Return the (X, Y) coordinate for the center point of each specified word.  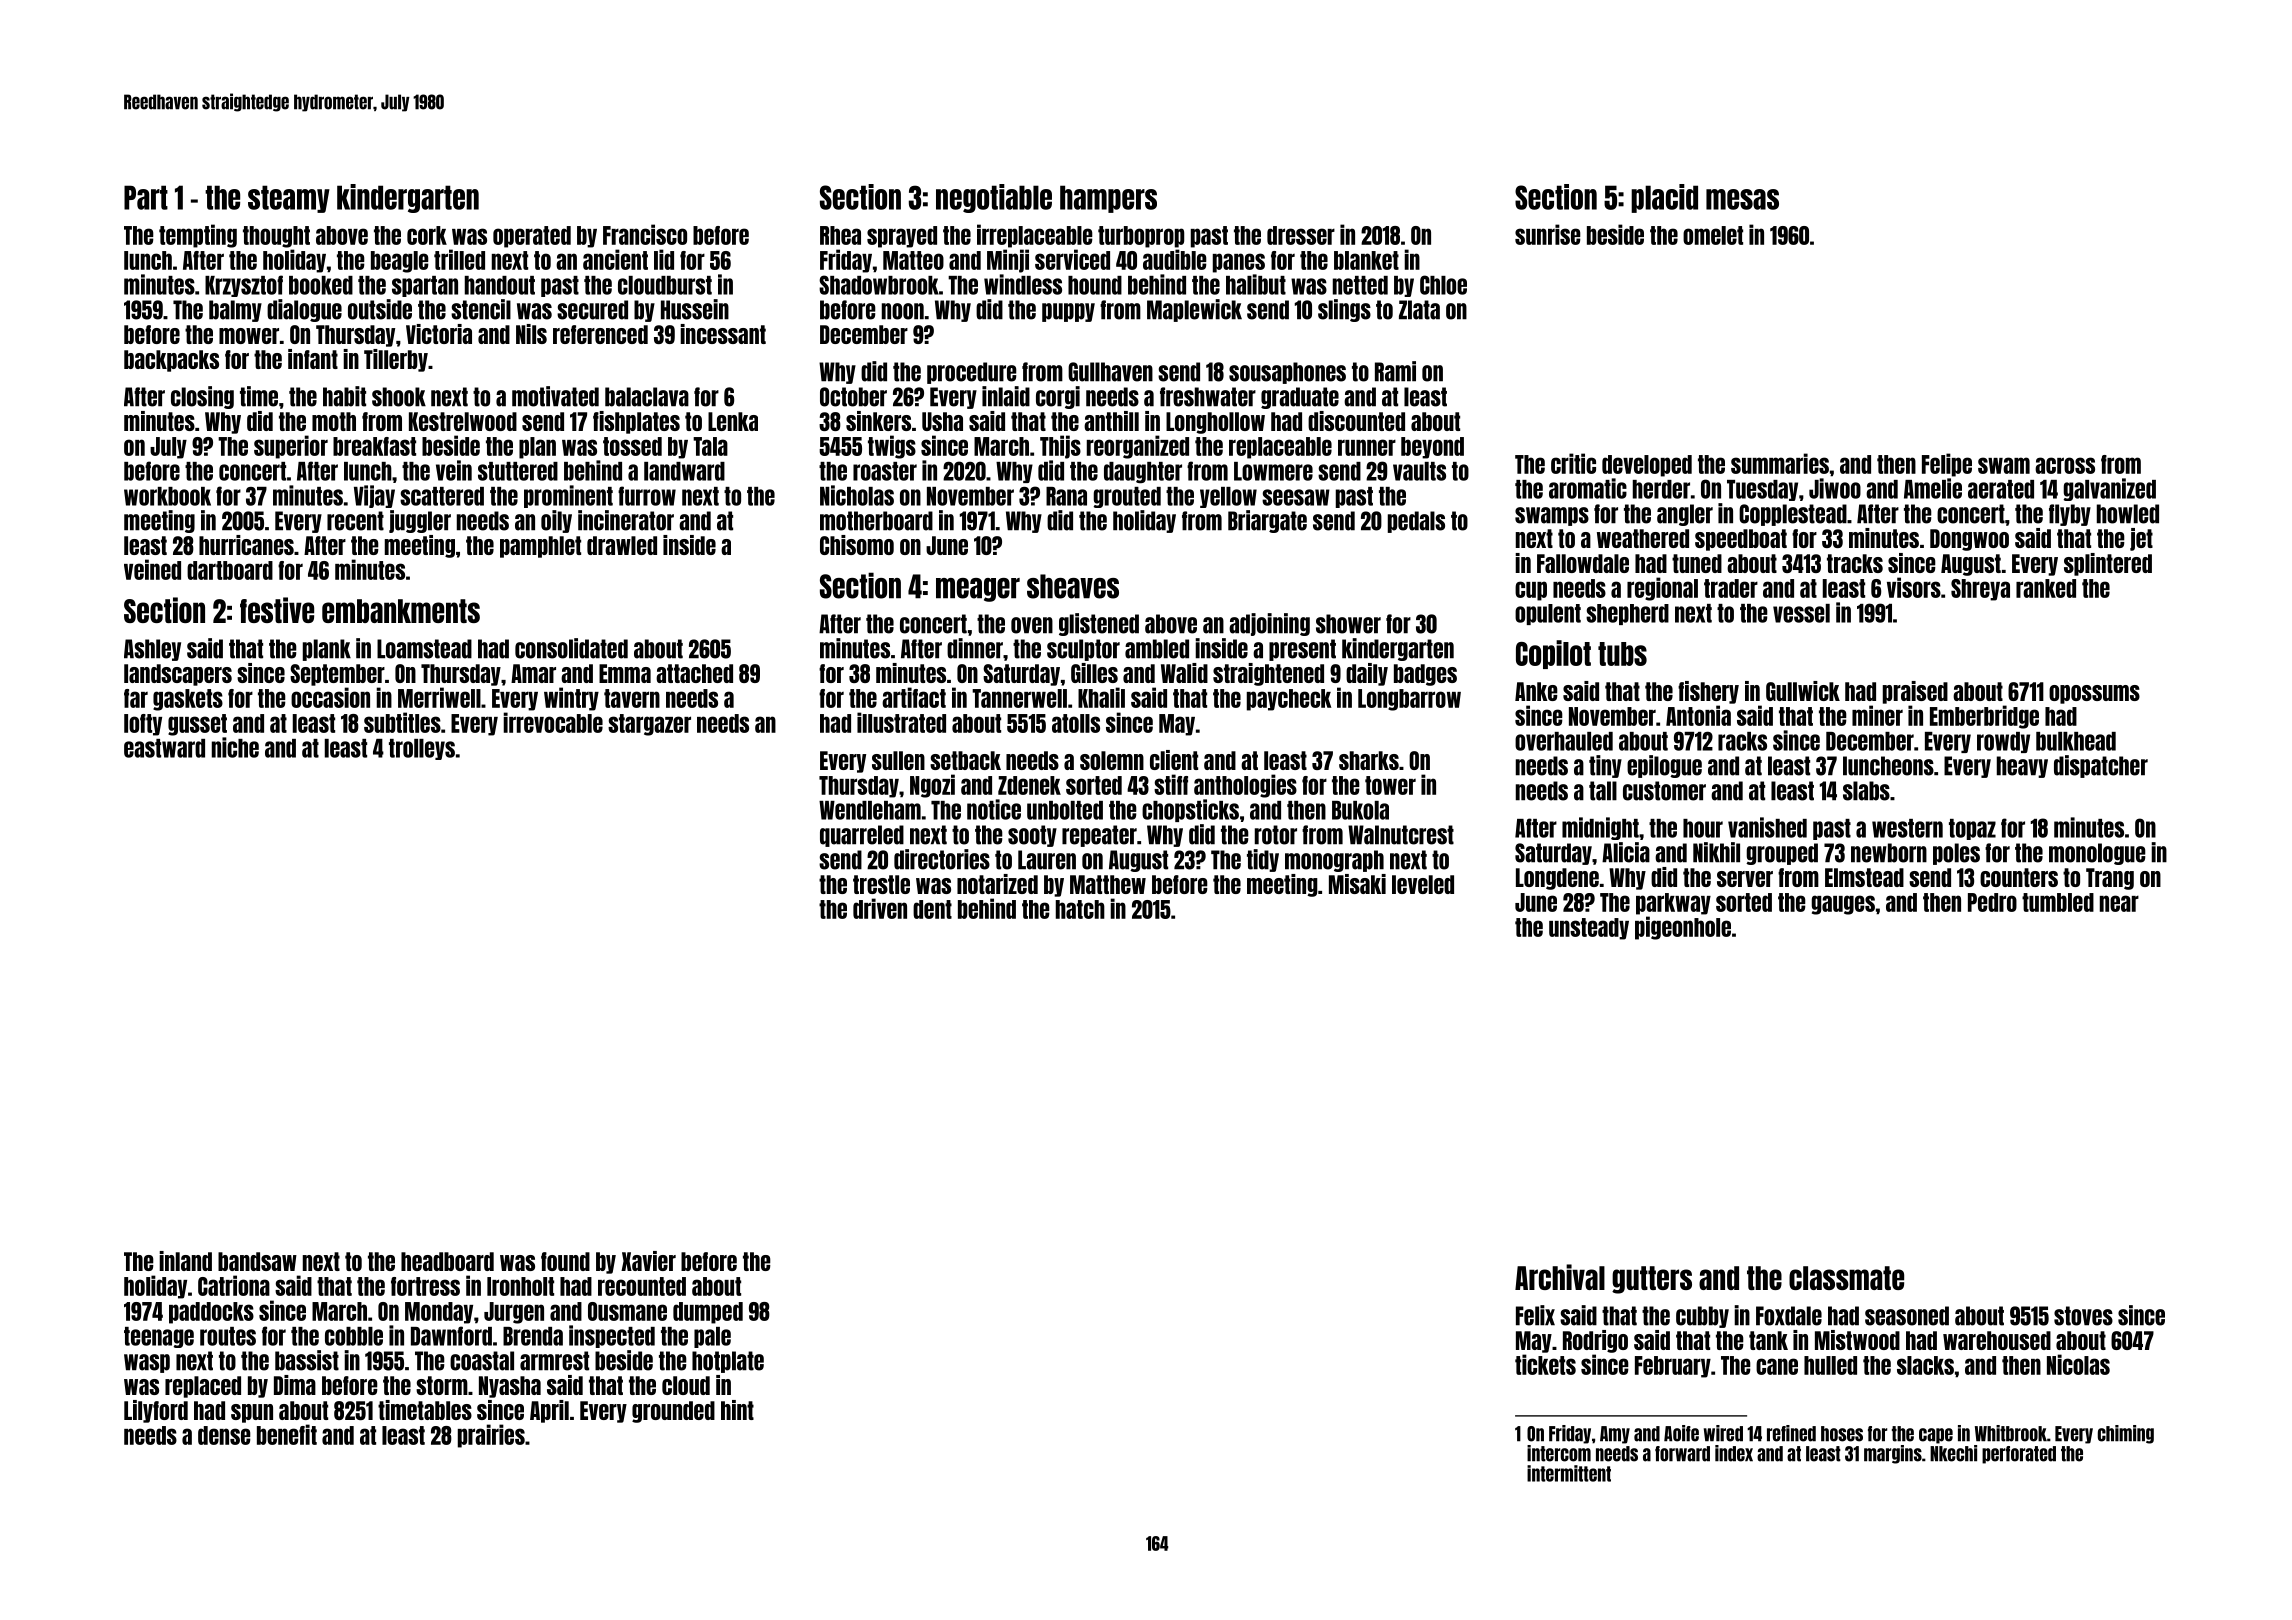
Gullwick (1803, 691)
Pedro (1992, 902)
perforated (2019, 1455)
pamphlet (540, 547)
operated (532, 237)
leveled (1423, 884)
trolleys (422, 749)
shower (1348, 624)
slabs (1866, 791)
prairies (491, 1436)
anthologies (1245, 786)
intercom (1559, 1453)
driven (880, 908)
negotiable (994, 198)
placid (1664, 198)
